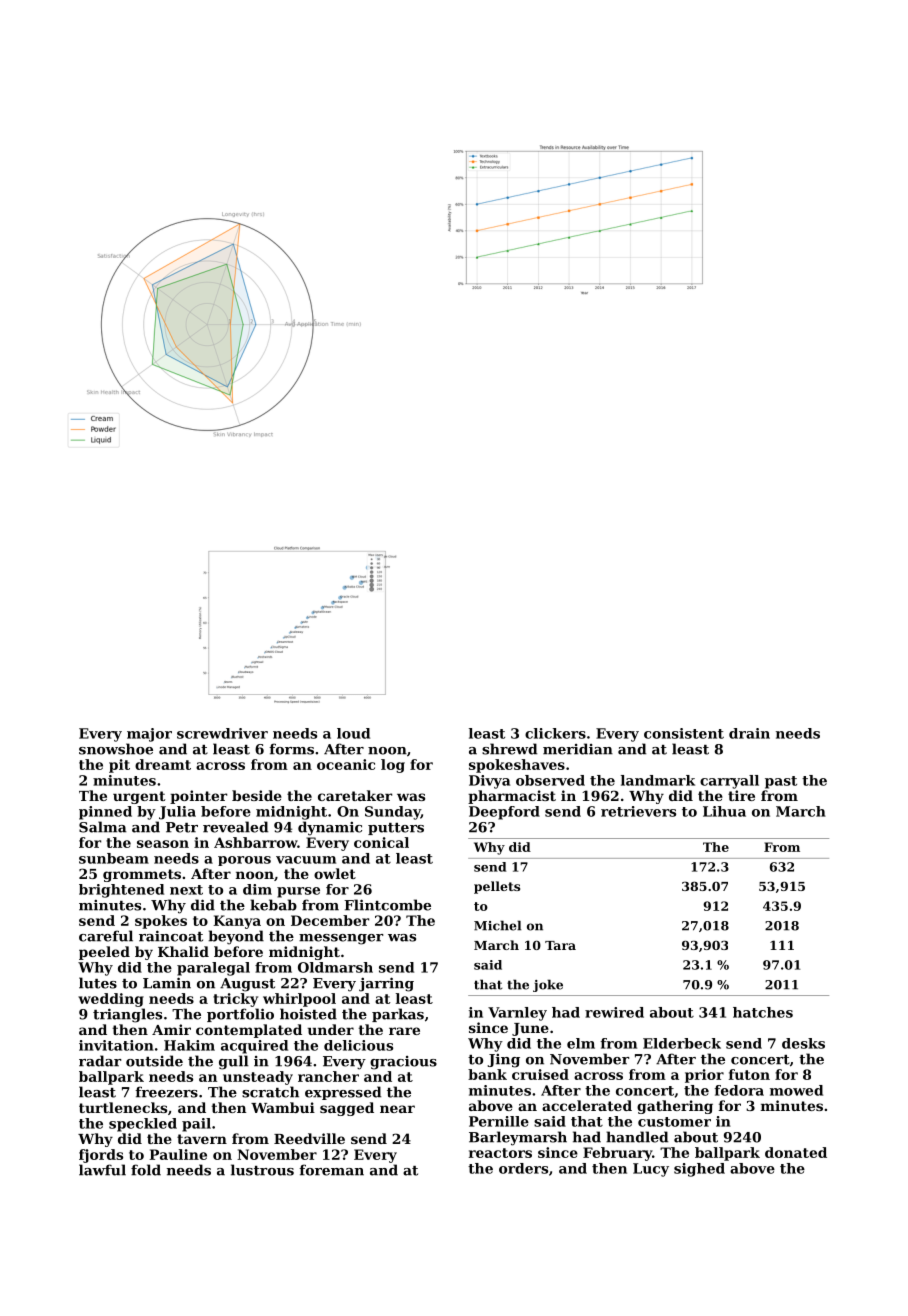 The image size is (908, 1316). I want to click on consistent, so click(684, 733).
